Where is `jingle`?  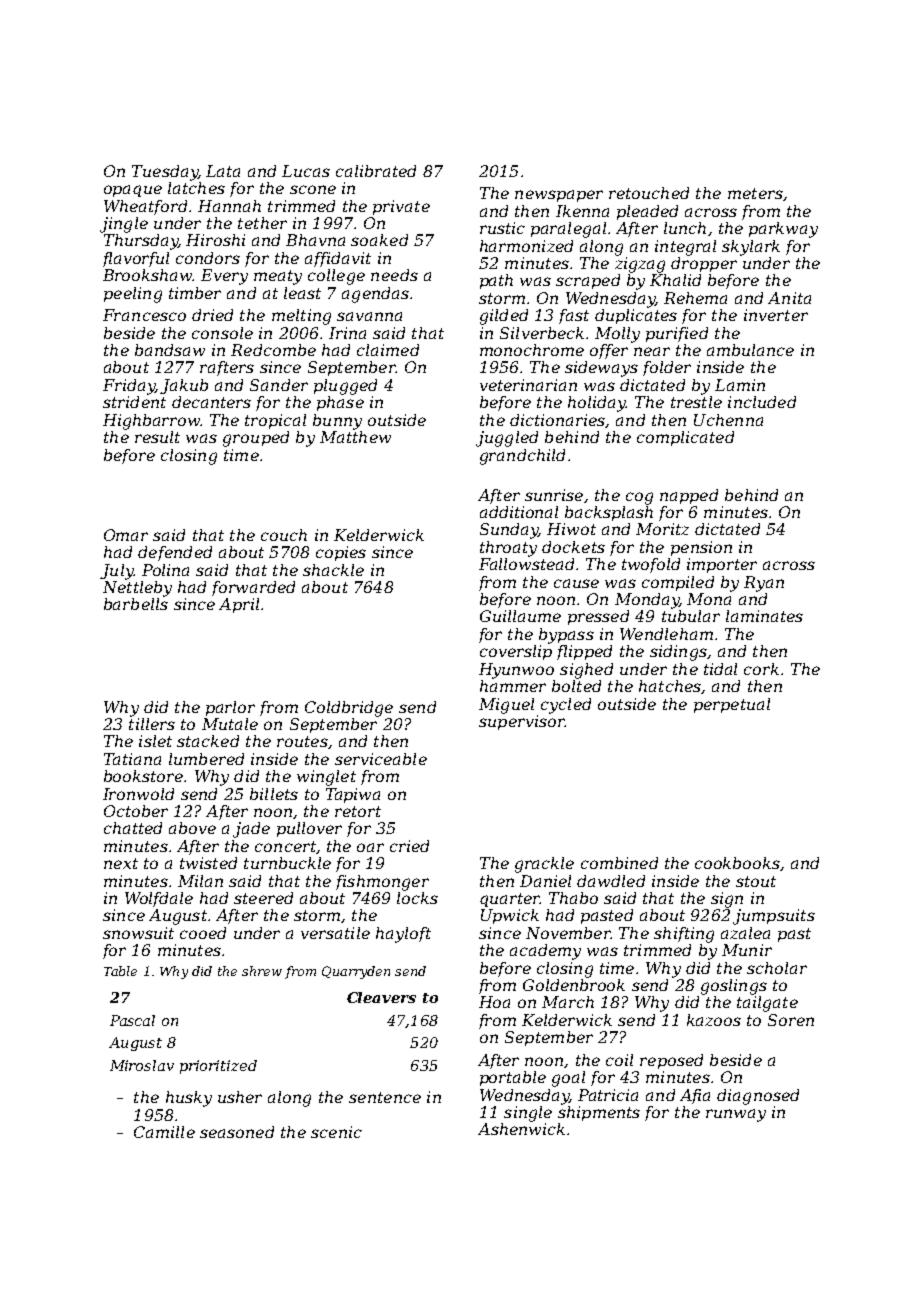 jingle is located at coordinates (124, 225).
